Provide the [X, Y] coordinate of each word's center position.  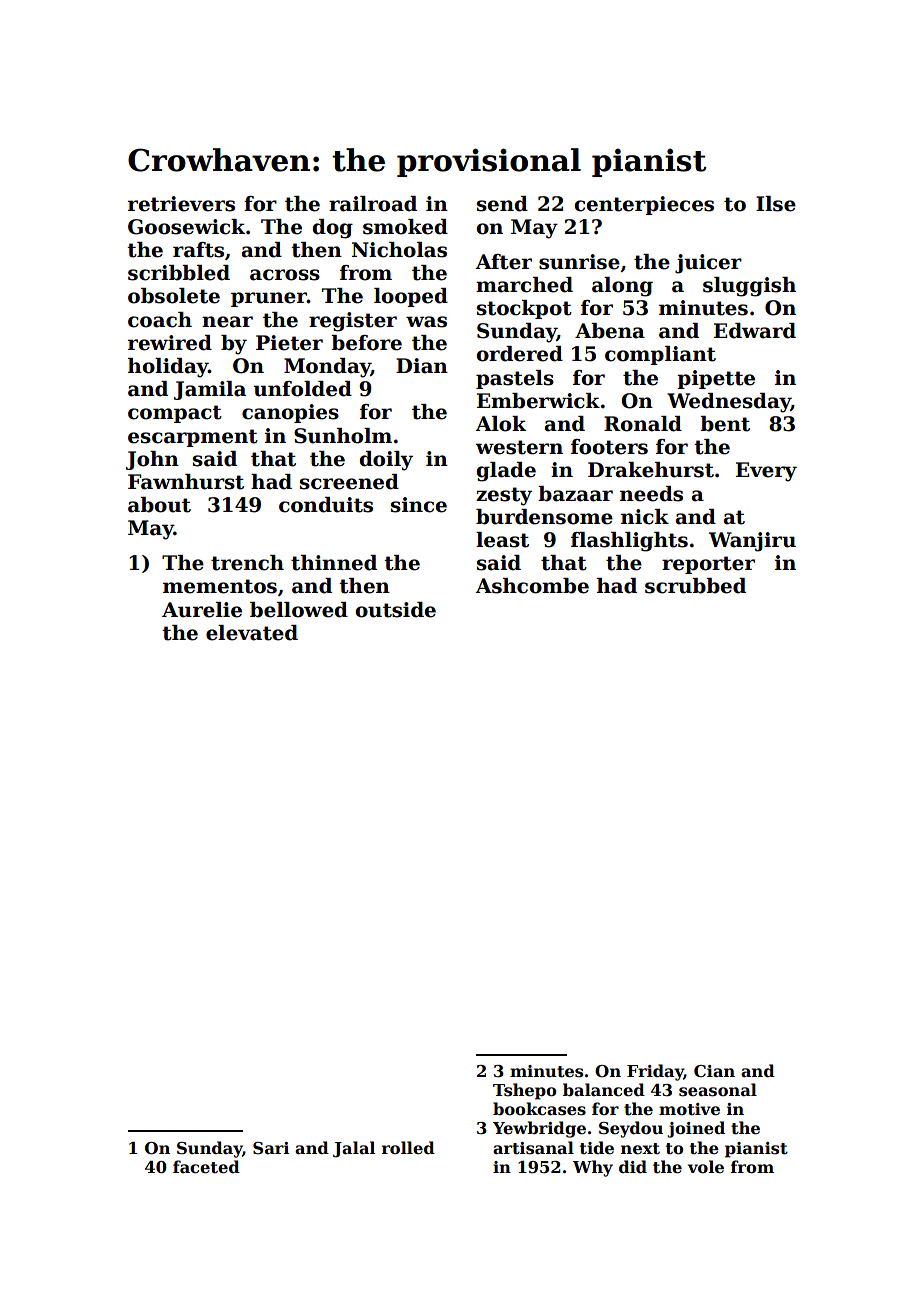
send [502, 204]
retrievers [181, 204]
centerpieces [644, 205]
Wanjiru [752, 542]
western [519, 447]
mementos [220, 586]
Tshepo [524, 1091]
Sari [271, 1148]
